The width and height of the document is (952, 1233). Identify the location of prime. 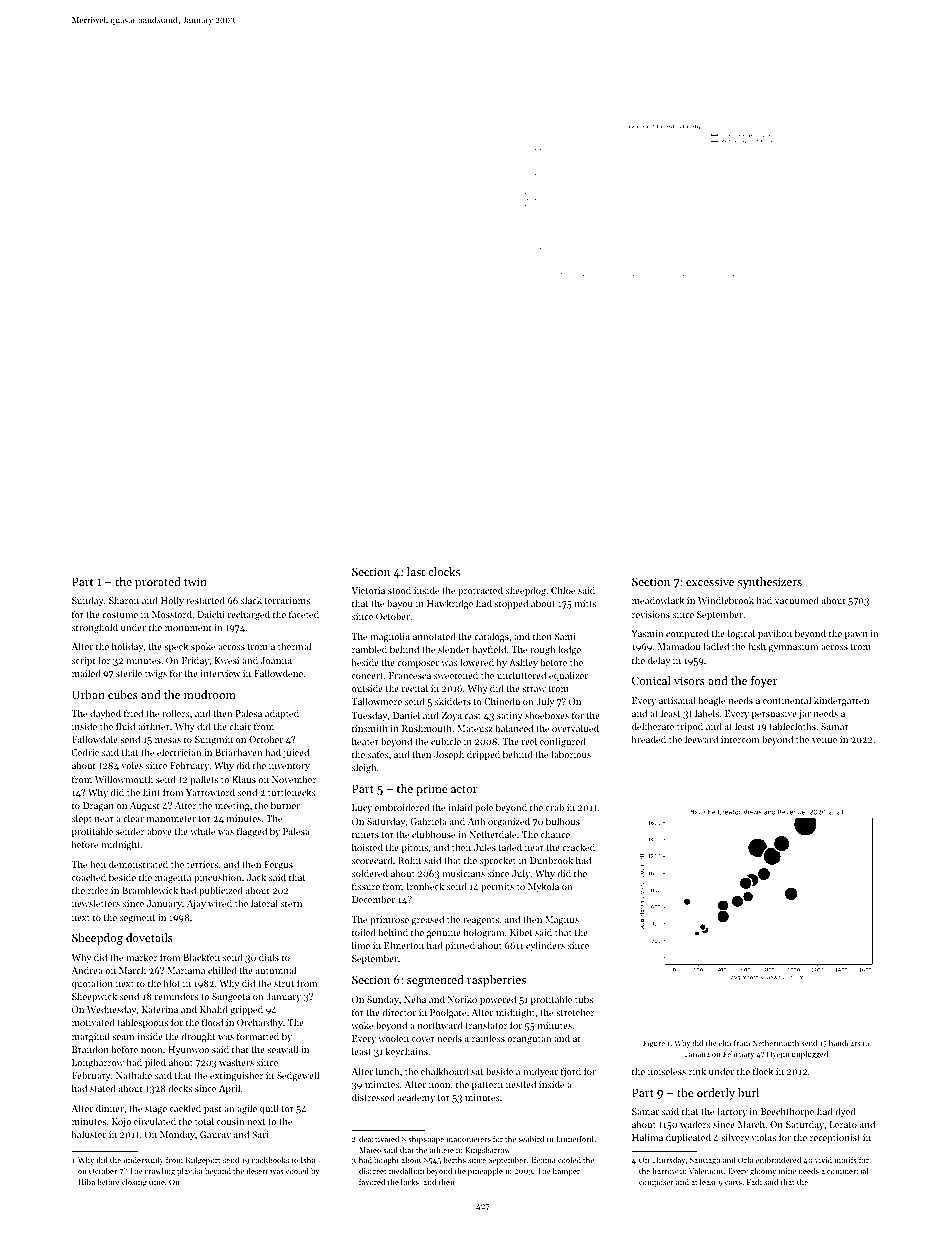
(432, 790).
